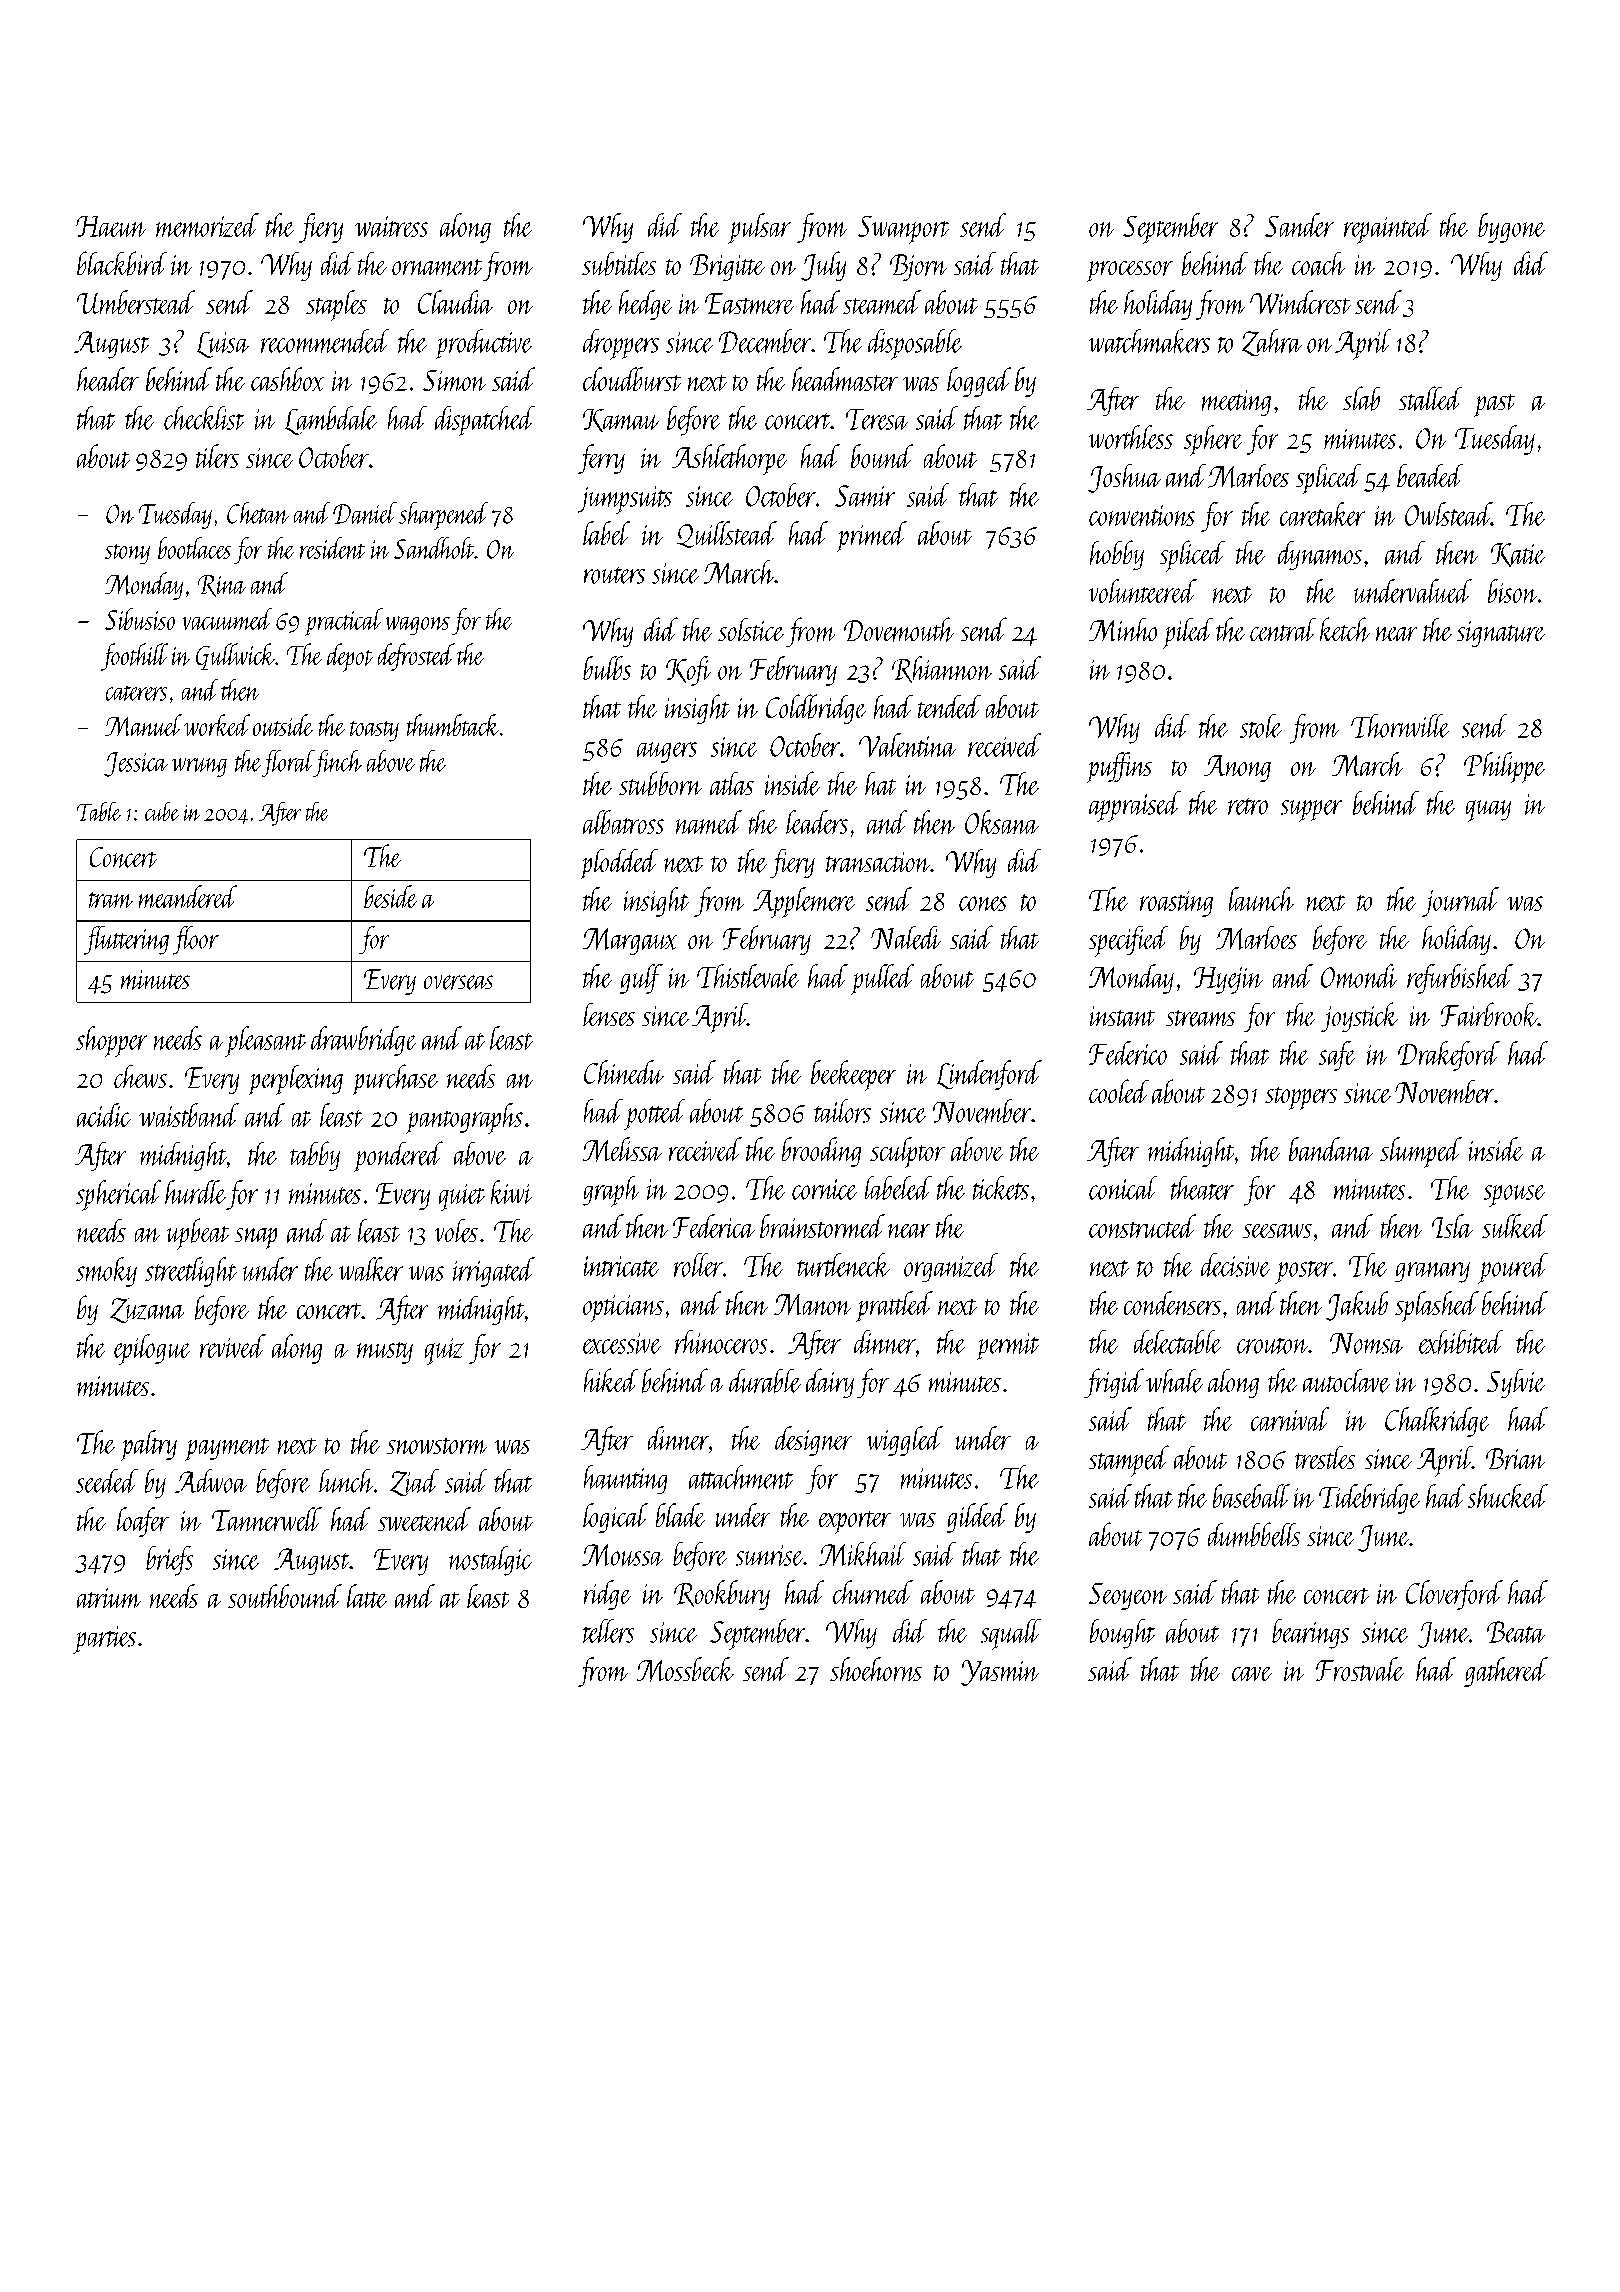  Describe the element at coordinates (331, 420) in the screenshot. I see `Lambdale` at that location.
